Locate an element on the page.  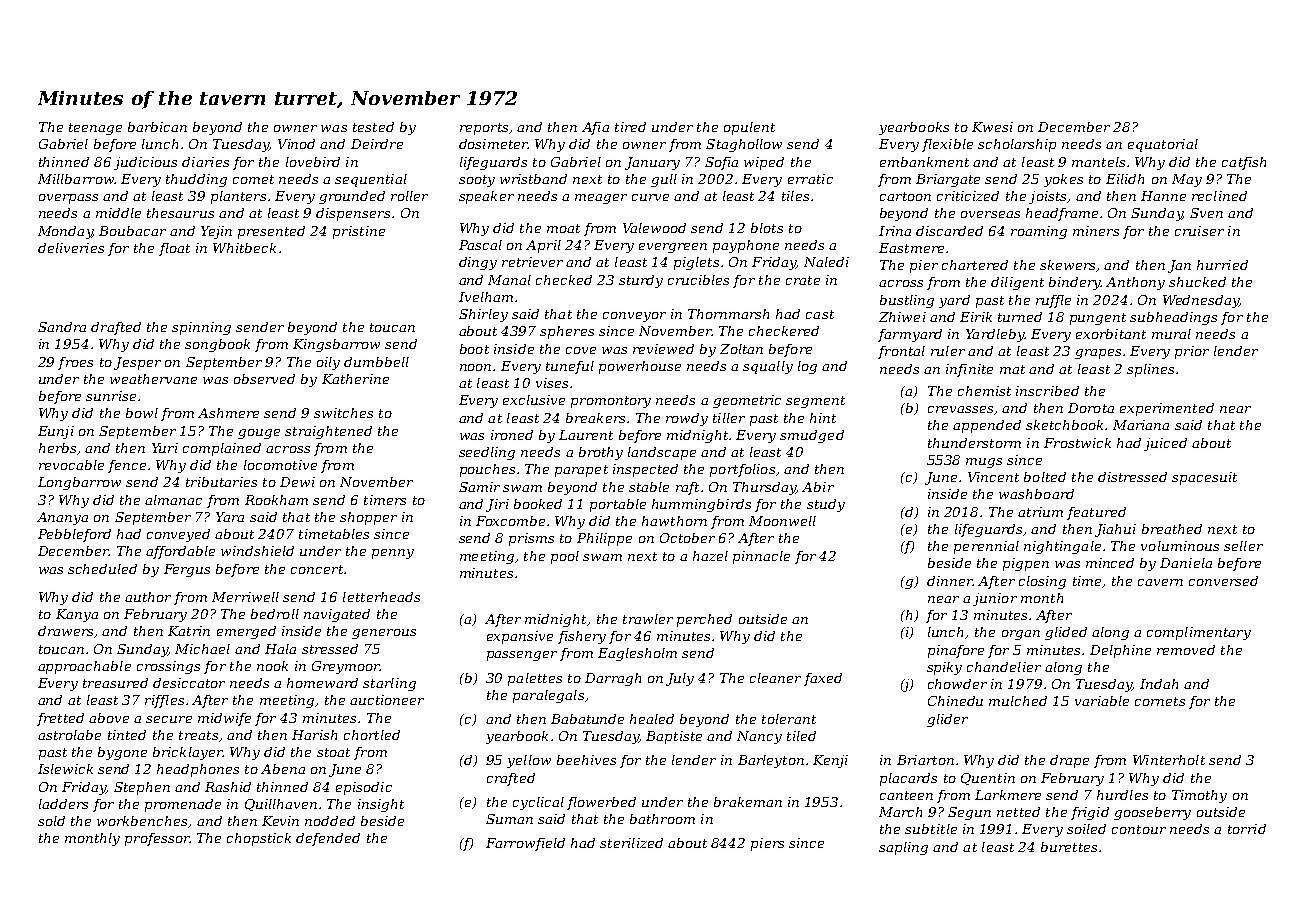
Foxcombe is located at coordinates (510, 521).
